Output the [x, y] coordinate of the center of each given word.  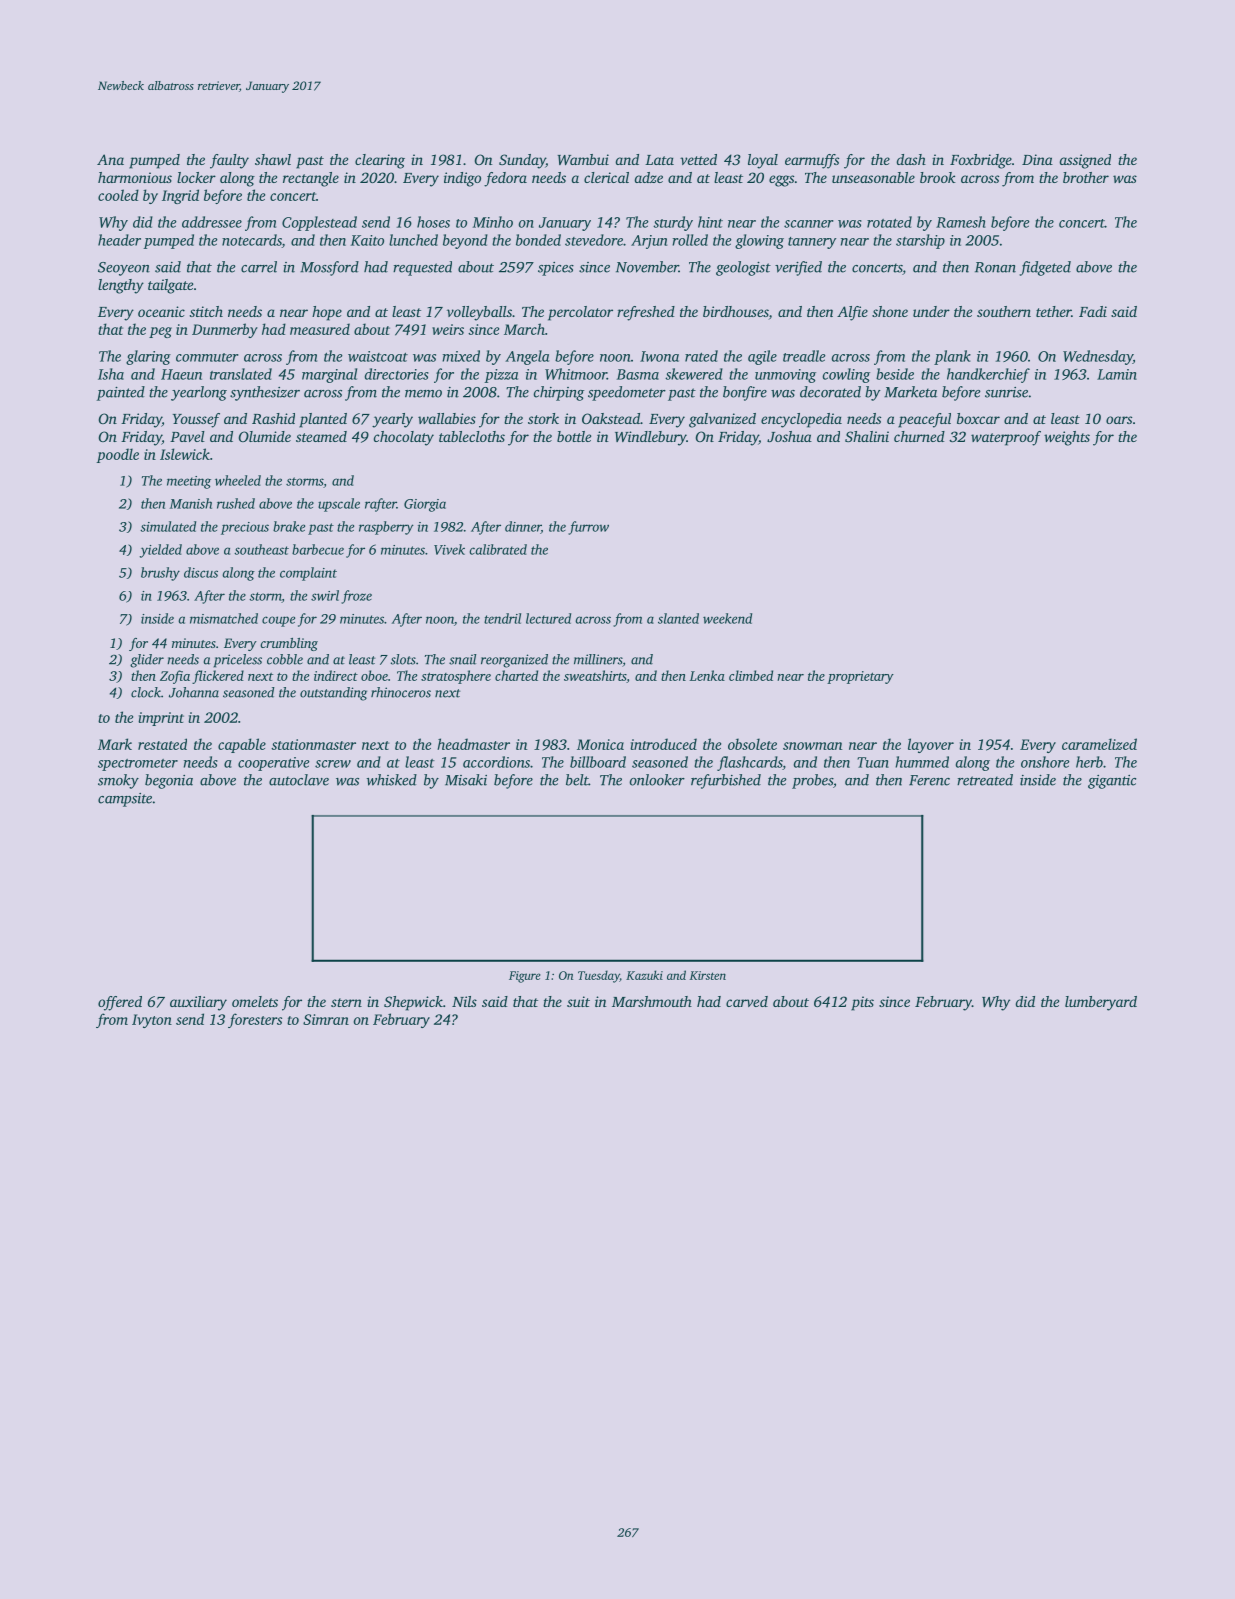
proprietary [860, 677]
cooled [118, 195]
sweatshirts [595, 675]
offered [120, 1003]
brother [1086, 177]
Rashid [273, 418]
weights [1067, 438]
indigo [462, 179]
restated [162, 744]
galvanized [722, 420]
